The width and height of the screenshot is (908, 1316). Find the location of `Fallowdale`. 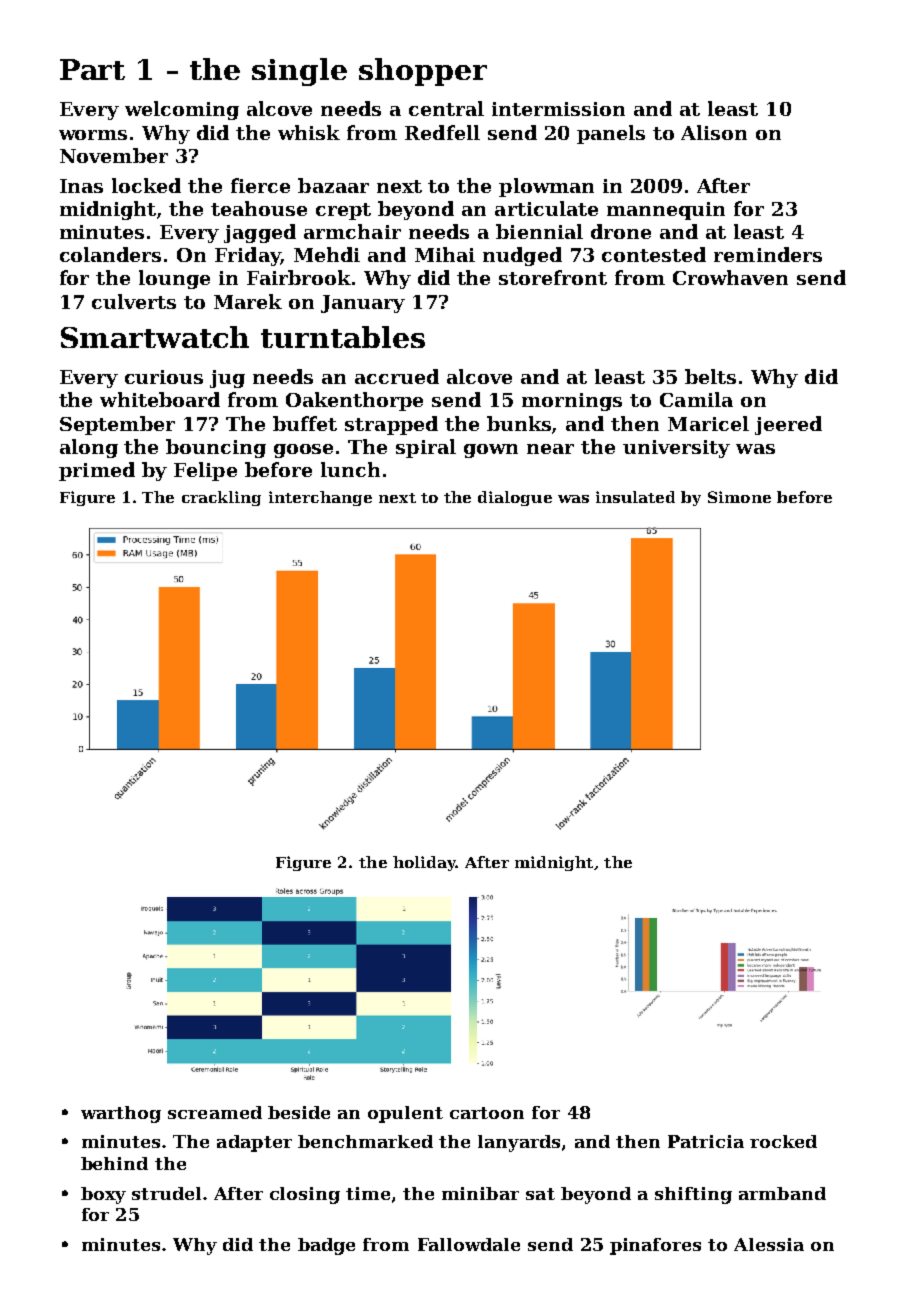

Fallowdale is located at coordinates (469, 1244).
